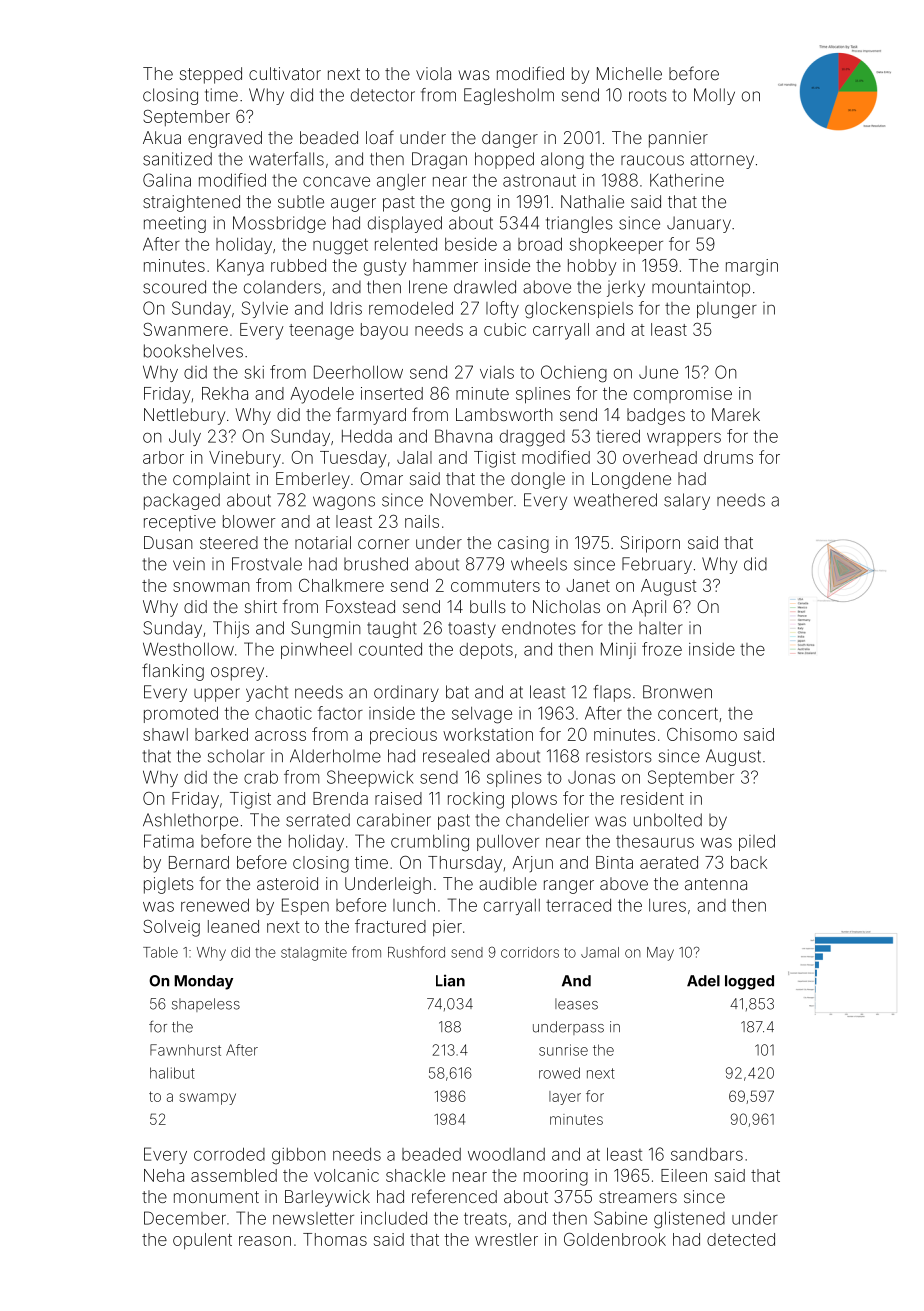  I want to click on resistors, so click(619, 756).
